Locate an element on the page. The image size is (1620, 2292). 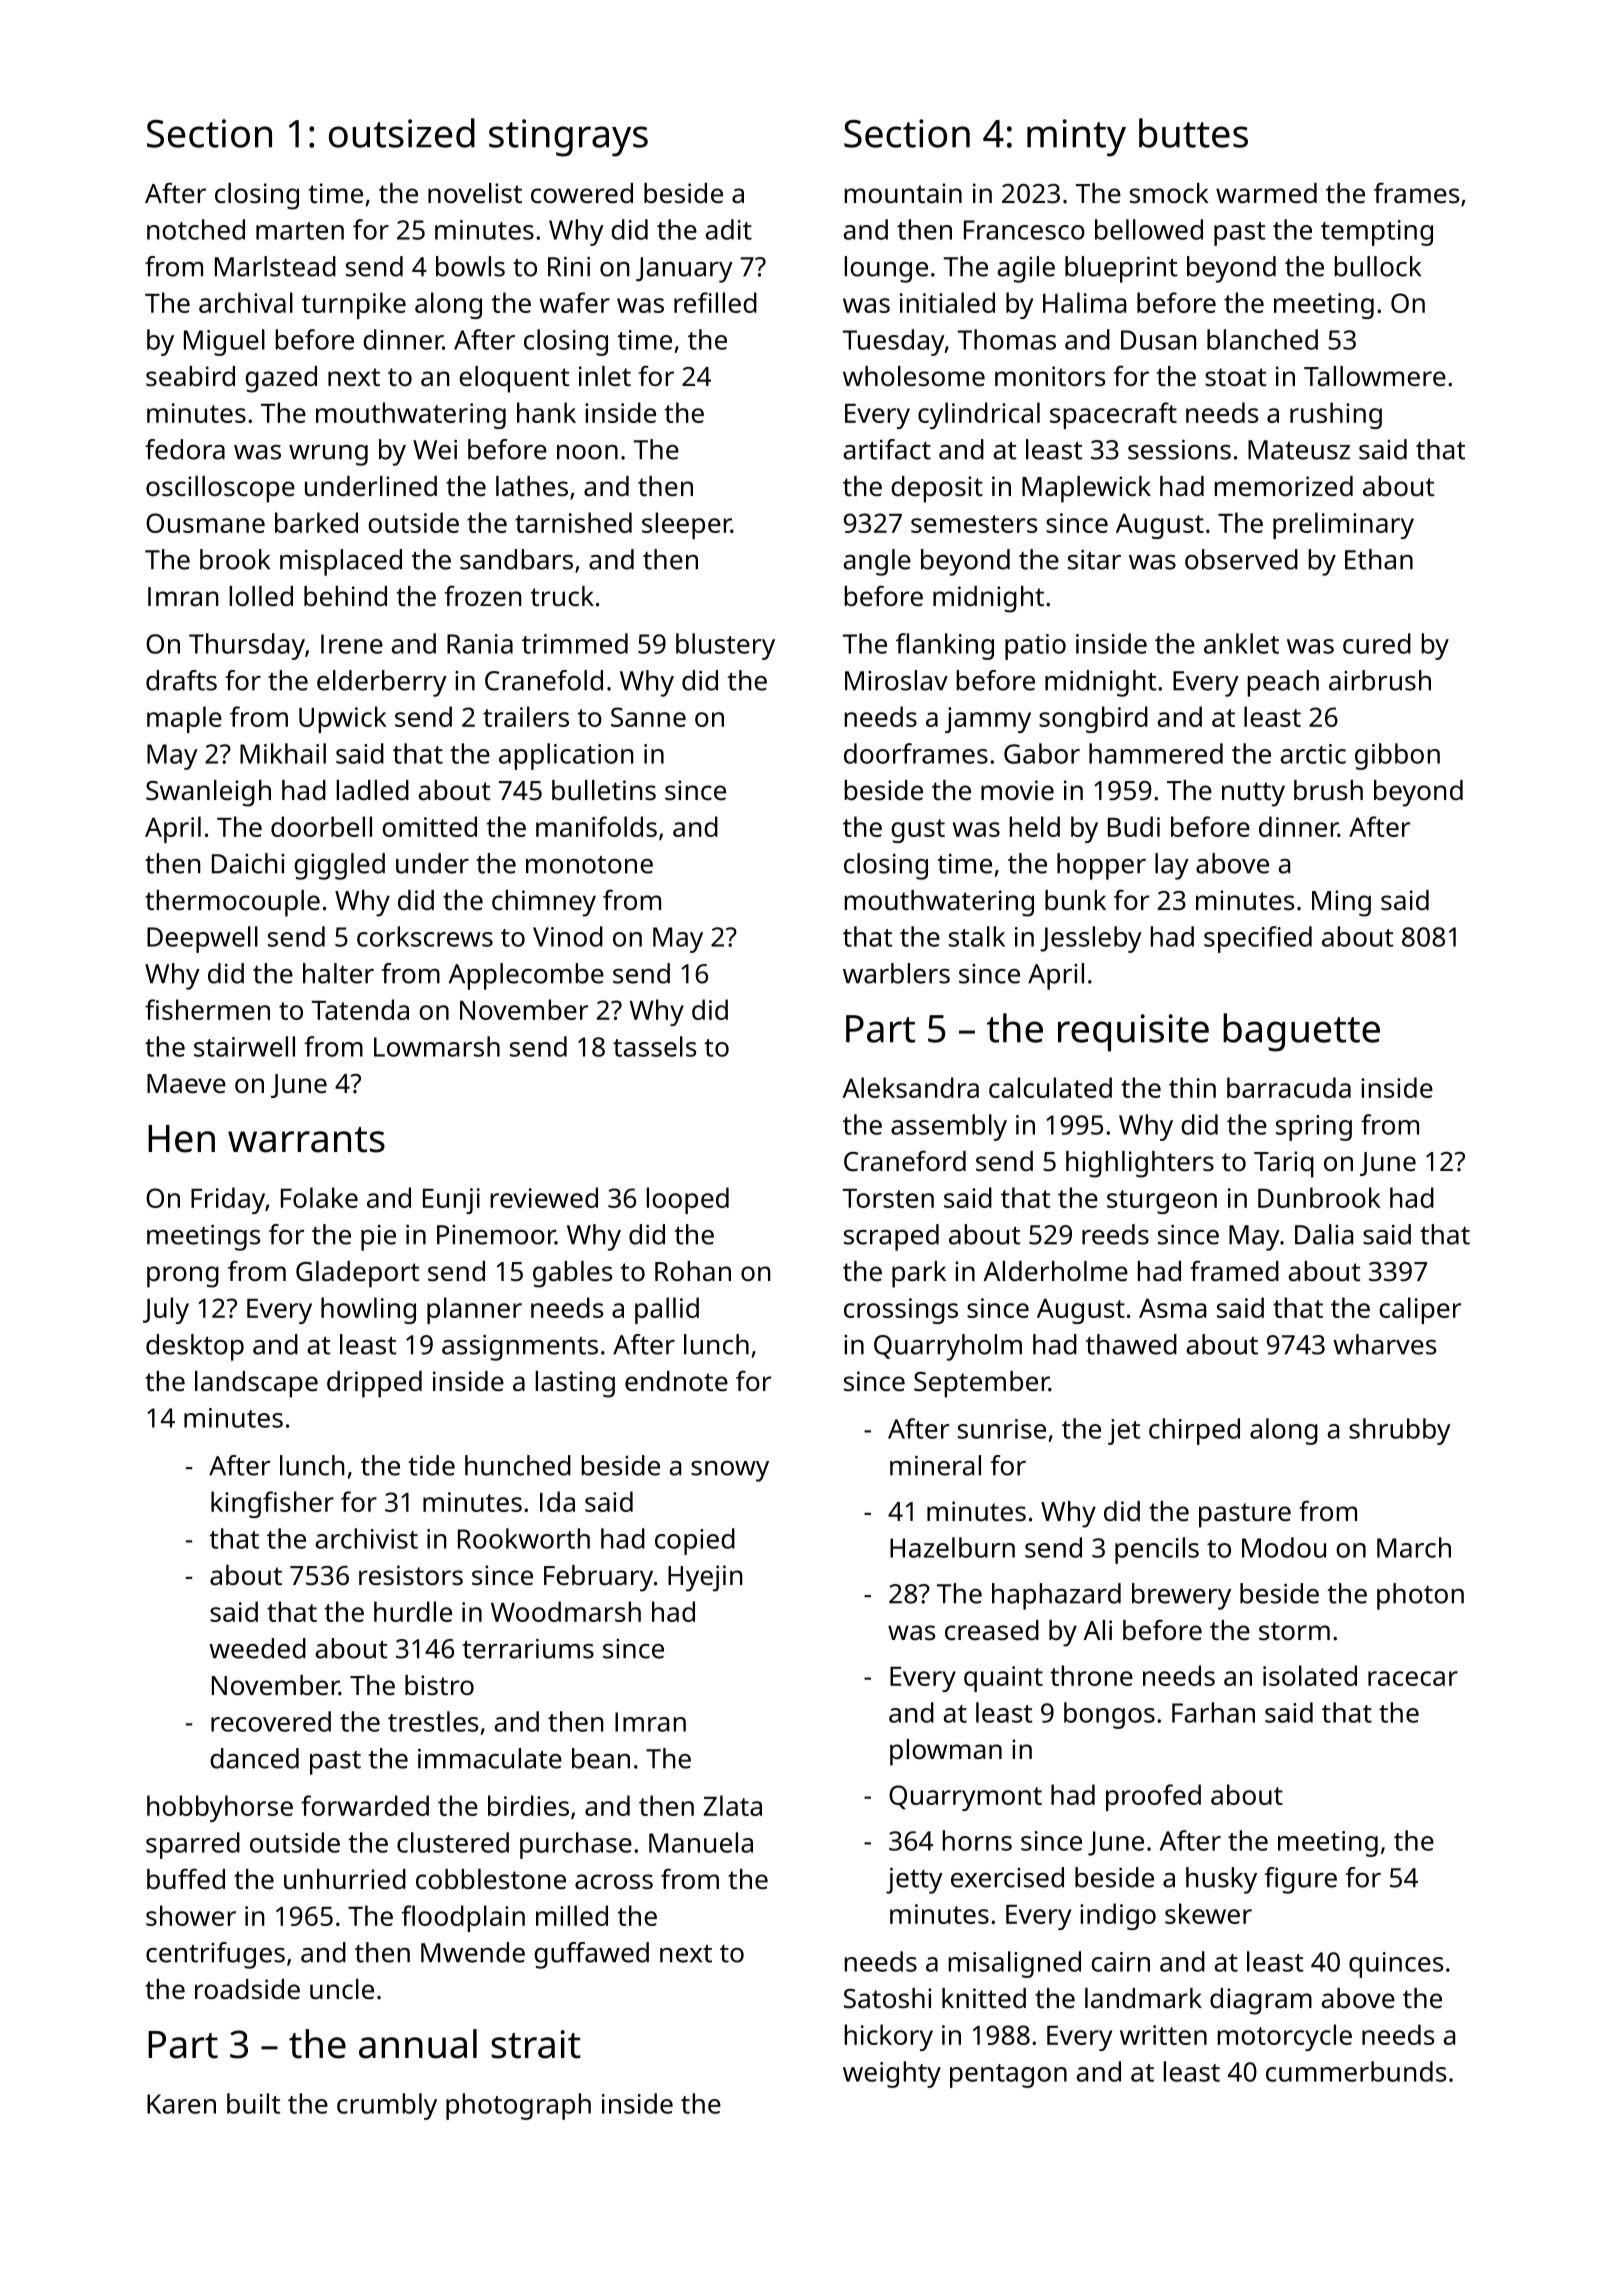
shrubby is located at coordinates (1400, 1431).
